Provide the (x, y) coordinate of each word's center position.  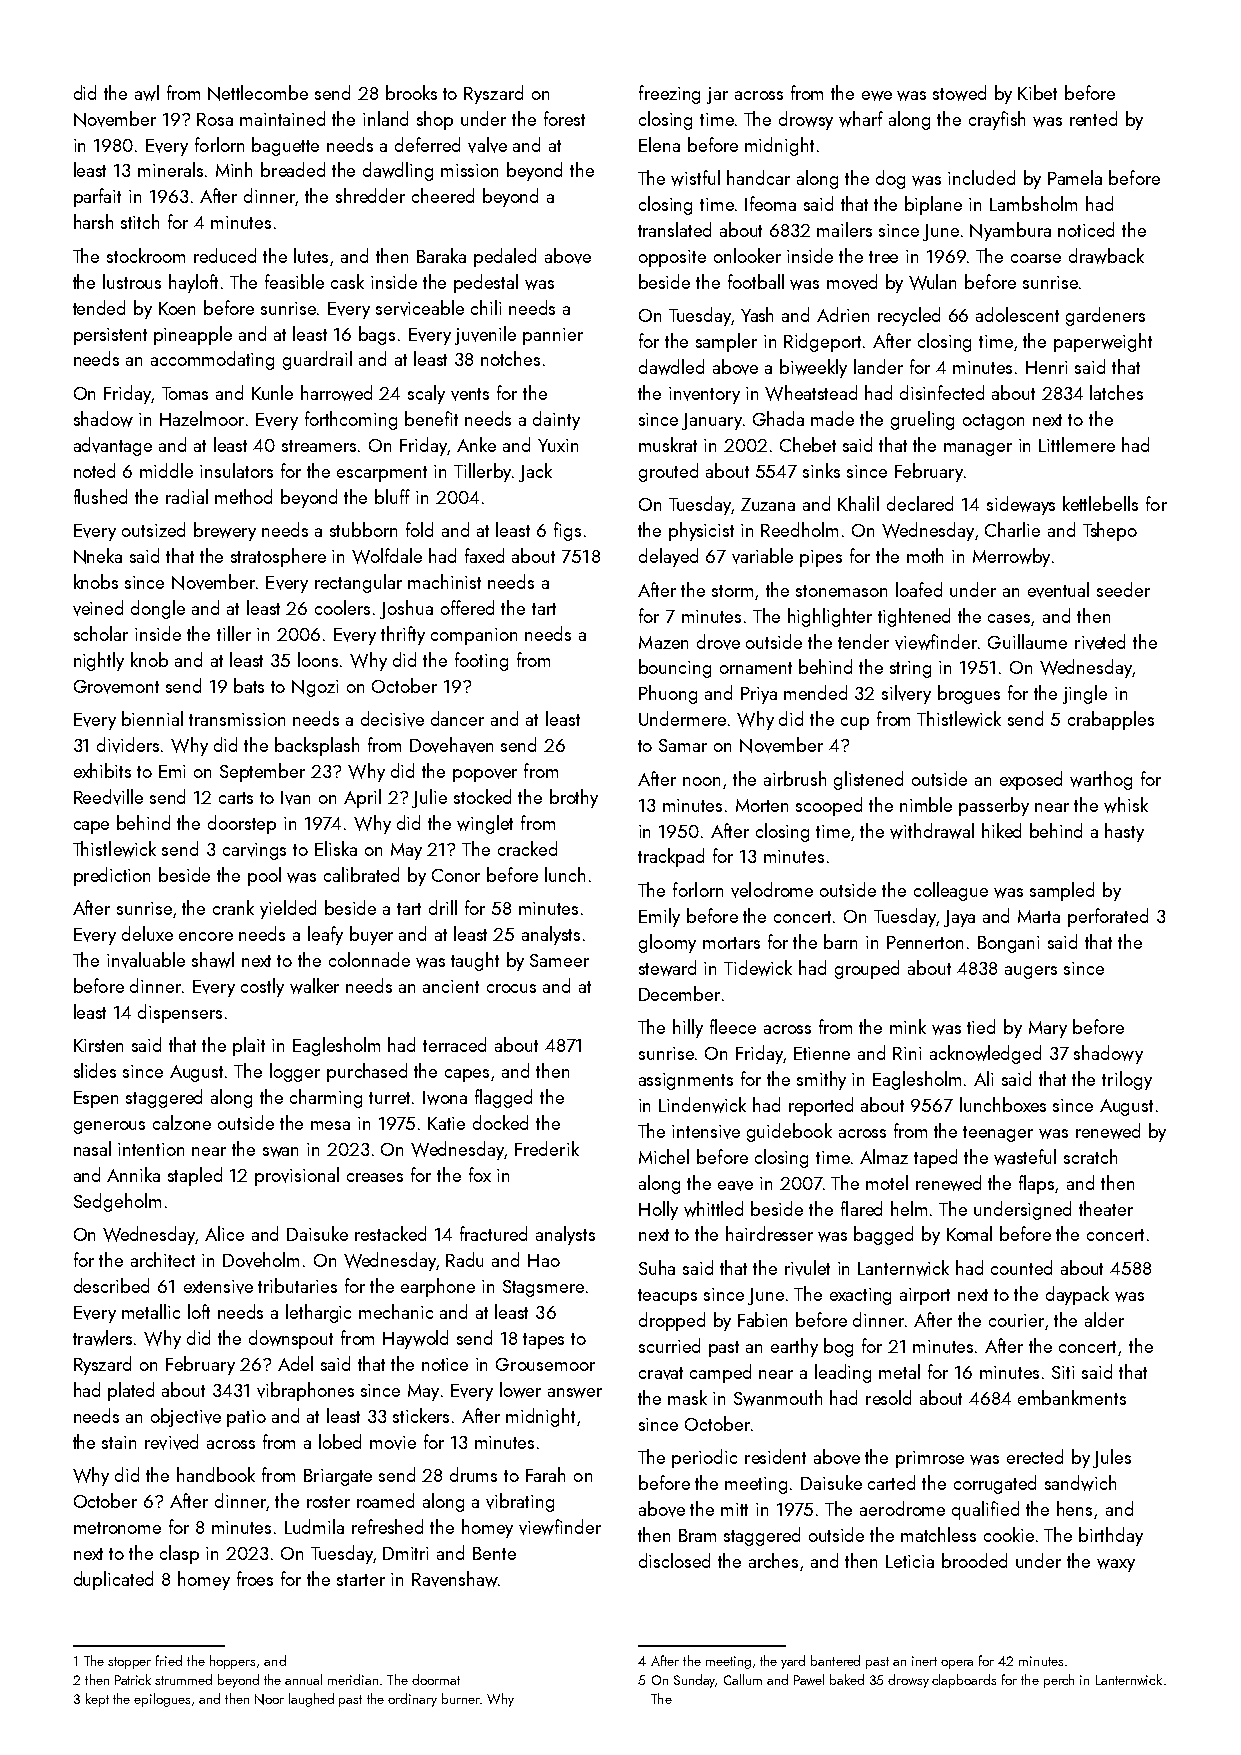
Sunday (694, 1681)
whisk (1126, 805)
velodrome (772, 890)
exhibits (102, 770)
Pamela (1075, 177)
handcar (758, 177)
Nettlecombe (258, 93)
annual (303, 1679)
